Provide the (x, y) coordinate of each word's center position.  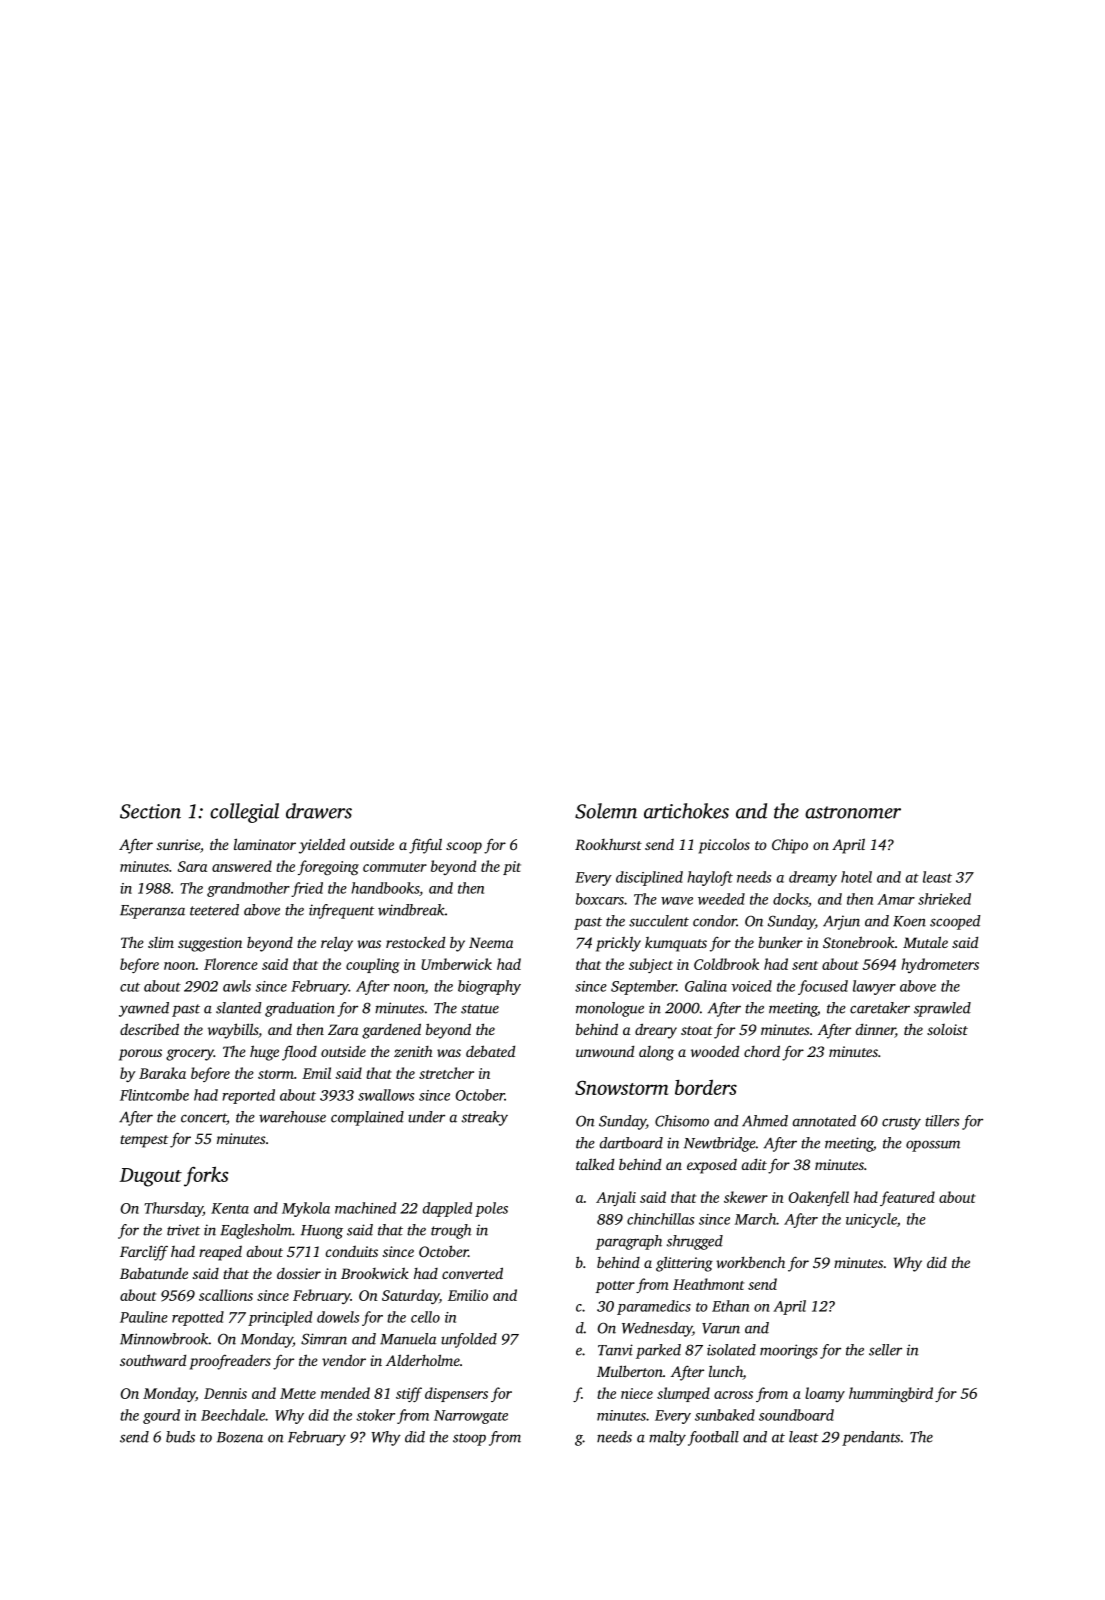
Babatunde (154, 1273)
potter (615, 1287)
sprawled (942, 1009)
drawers (319, 811)
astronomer (853, 812)
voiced (751, 986)
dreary (656, 1031)
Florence (231, 964)
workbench (750, 1262)
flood (299, 1053)
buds (180, 1437)
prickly (618, 944)
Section (150, 811)
